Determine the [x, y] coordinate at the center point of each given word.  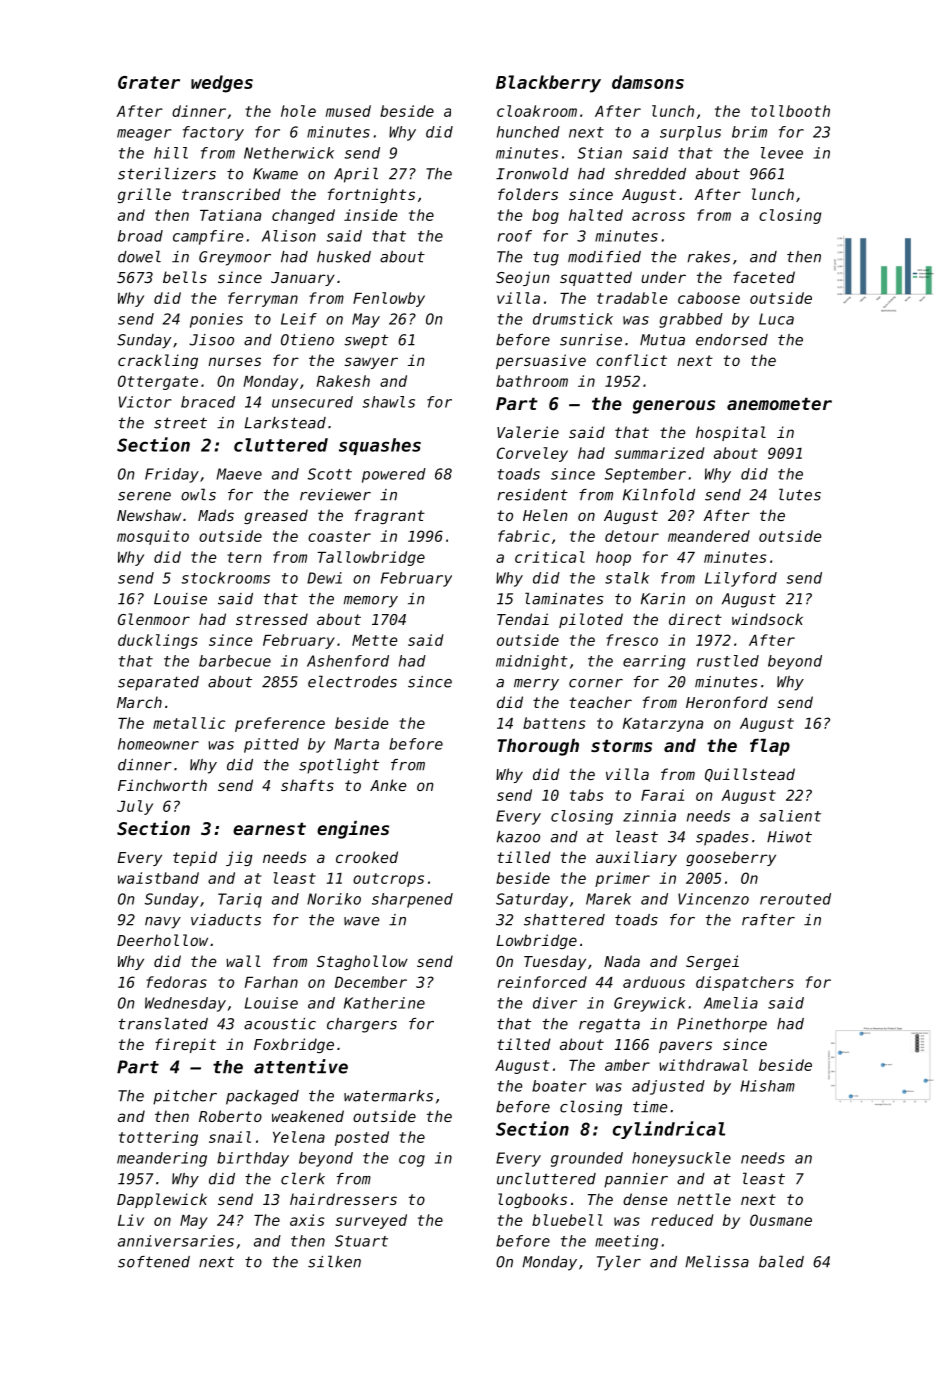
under [663, 277]
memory [371, 602]
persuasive [541, 361]
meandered [709, 536]
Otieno [307, 340]
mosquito [153, 537]
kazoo [518, 837]
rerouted [795, 899]
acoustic [280, 1024]
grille [144, 195]
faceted [764, 277]
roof [515, 236]
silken [334, 1261]
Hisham [767, 1086]
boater [559, 1086]
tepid [195, 858]
